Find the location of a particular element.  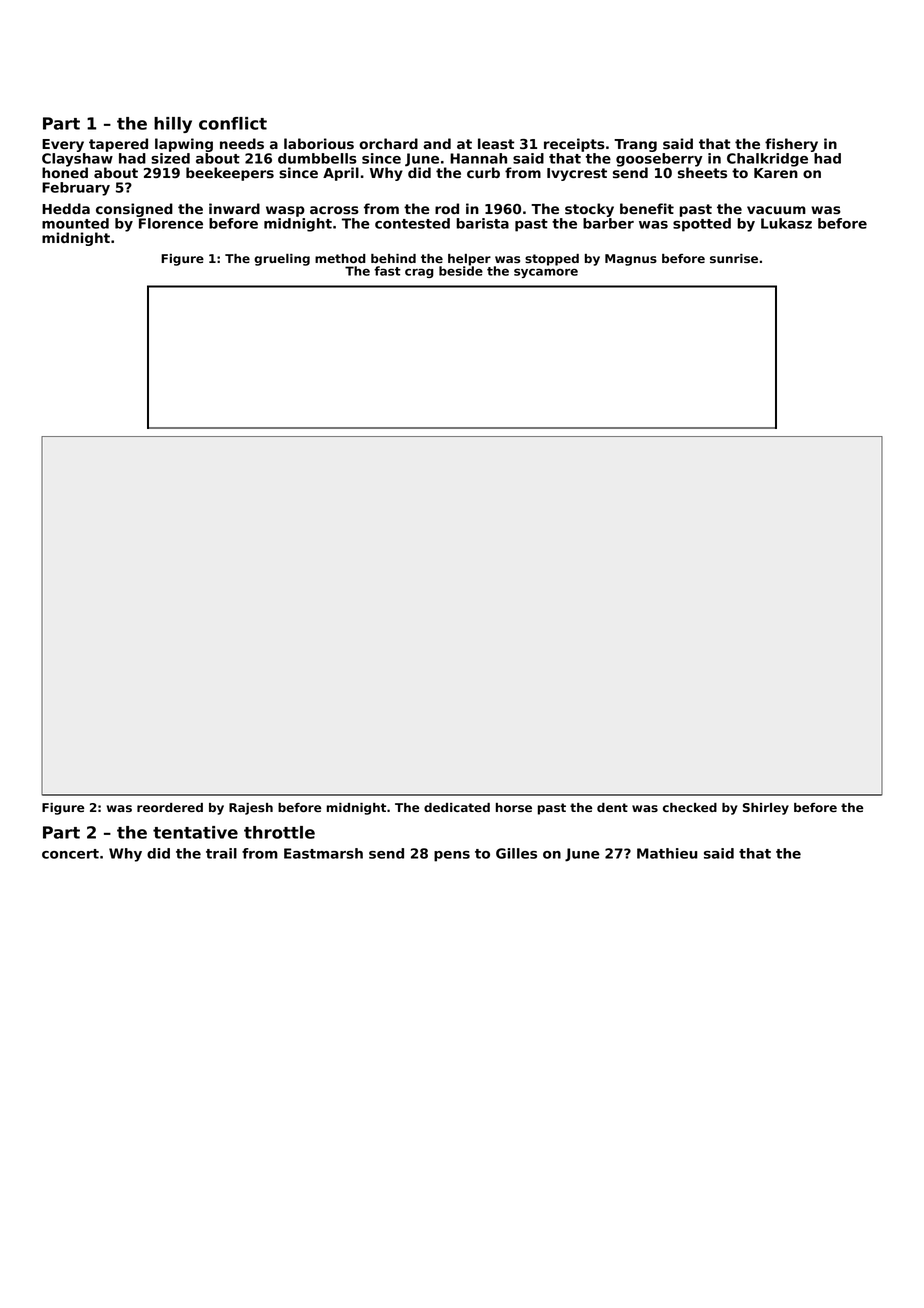

grueling is located at coordinates (282, 260).
